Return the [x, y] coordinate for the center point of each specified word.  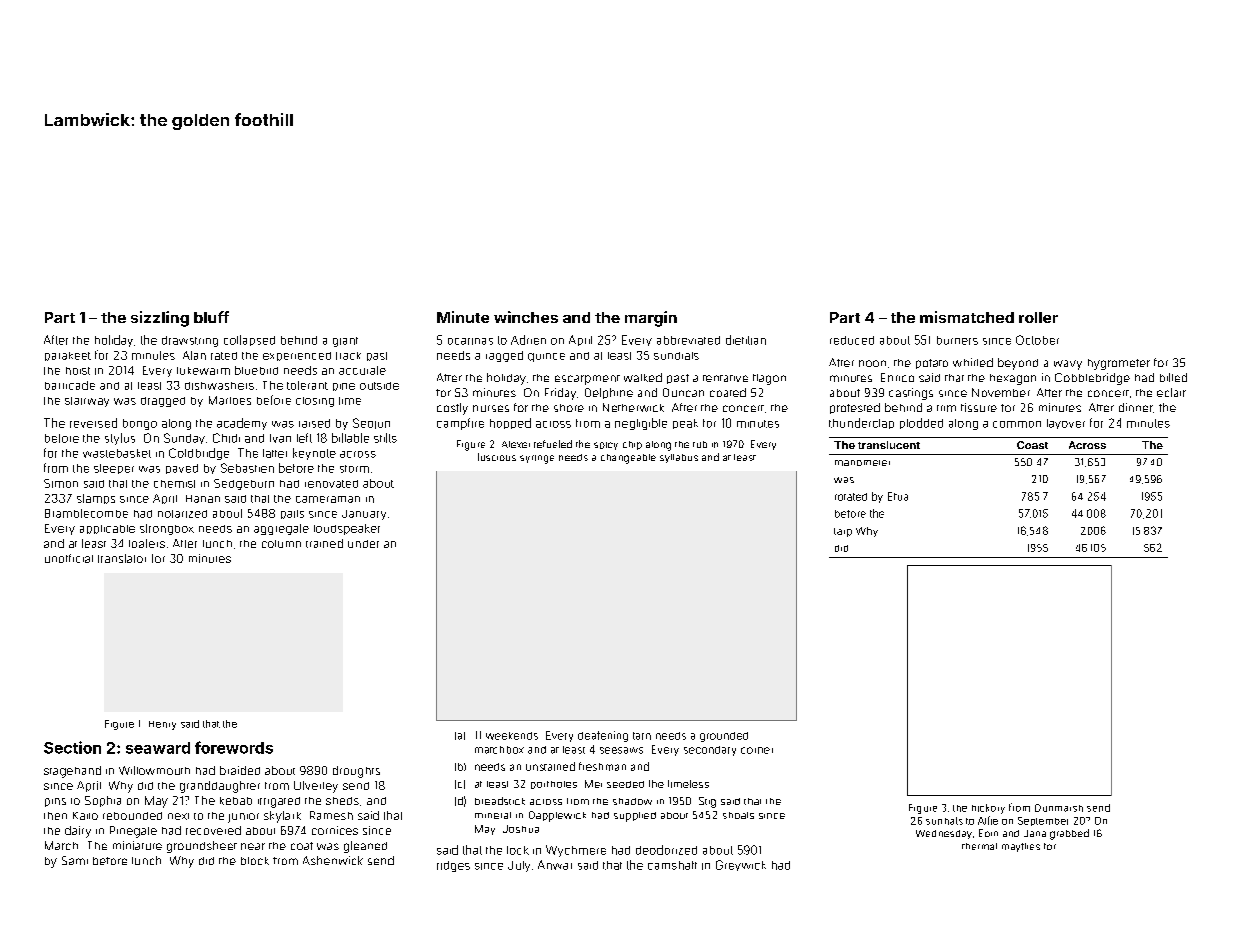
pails [292, 514]
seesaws [621, 750]
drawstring [190, 341]
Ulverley [316, 787]
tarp [843, 532]
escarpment [587, 380]
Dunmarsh [1059, 808]
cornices [335, 830]
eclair [1171, 392]
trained [324, 543]
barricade [70, 385]
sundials [676, 356]
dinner [1136, 407]
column [281, 544]
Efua [898, 496]
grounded [724, 737]
